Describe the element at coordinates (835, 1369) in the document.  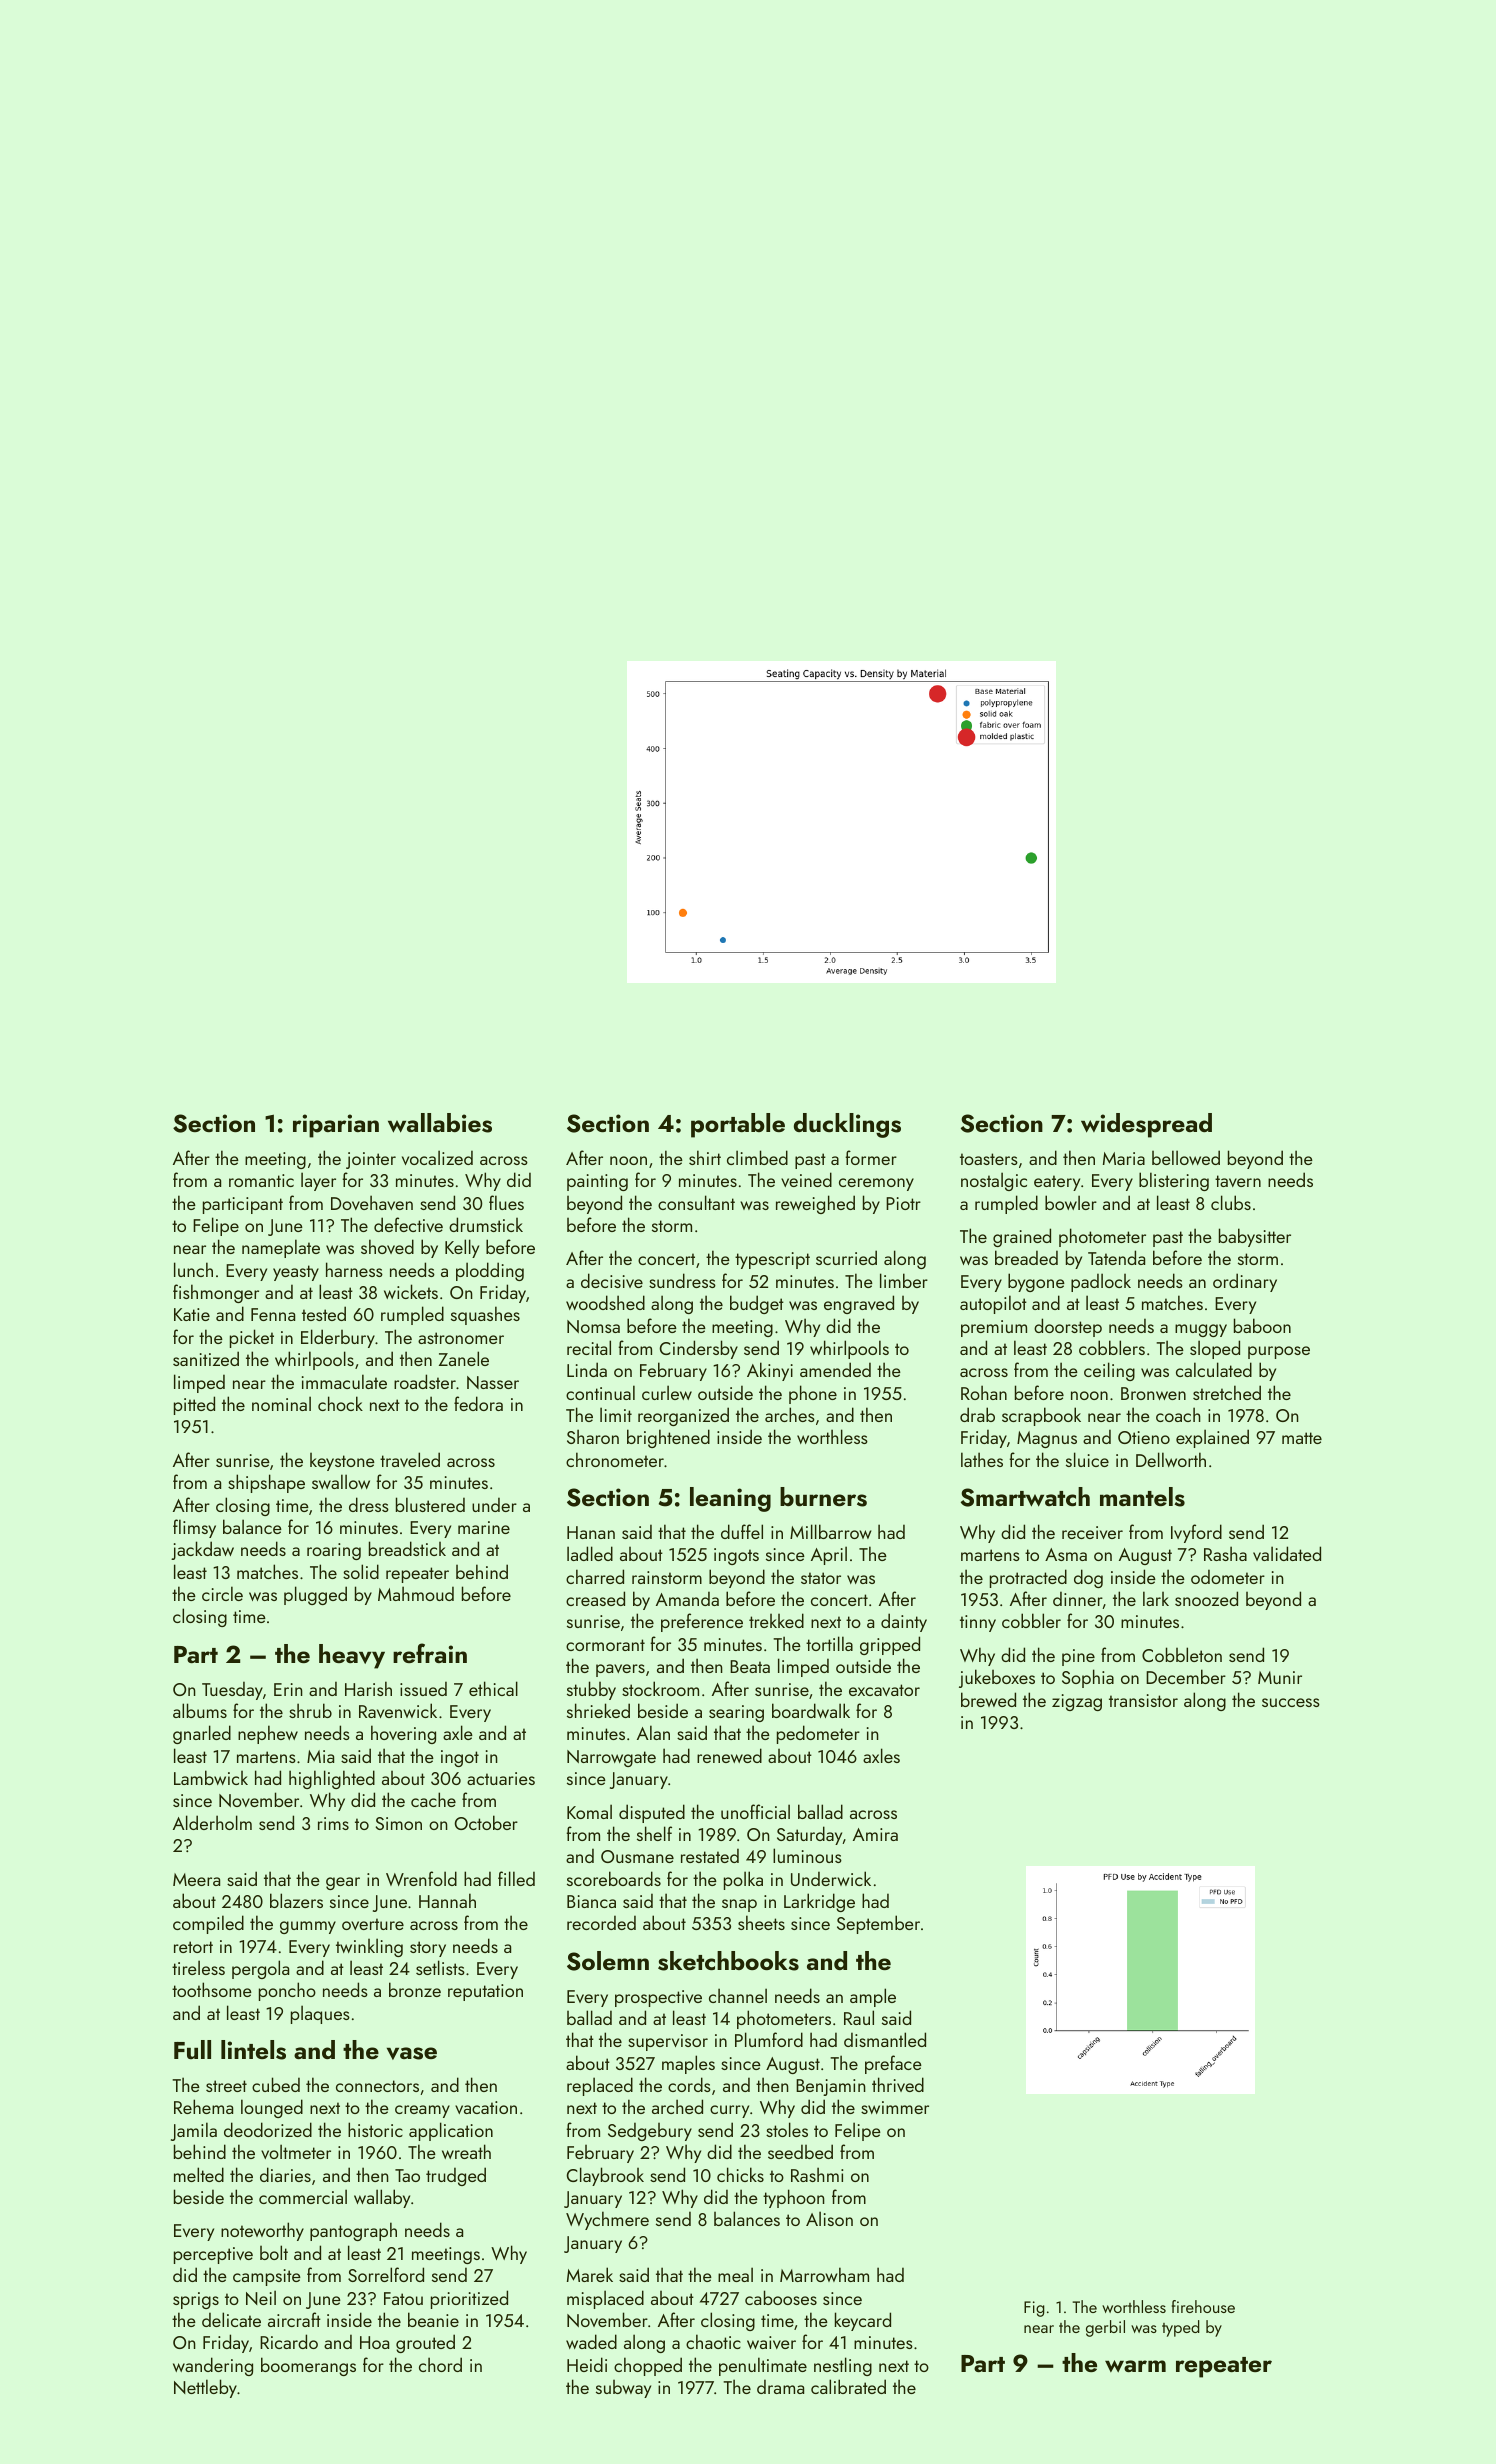
I see `amended` at that location.
